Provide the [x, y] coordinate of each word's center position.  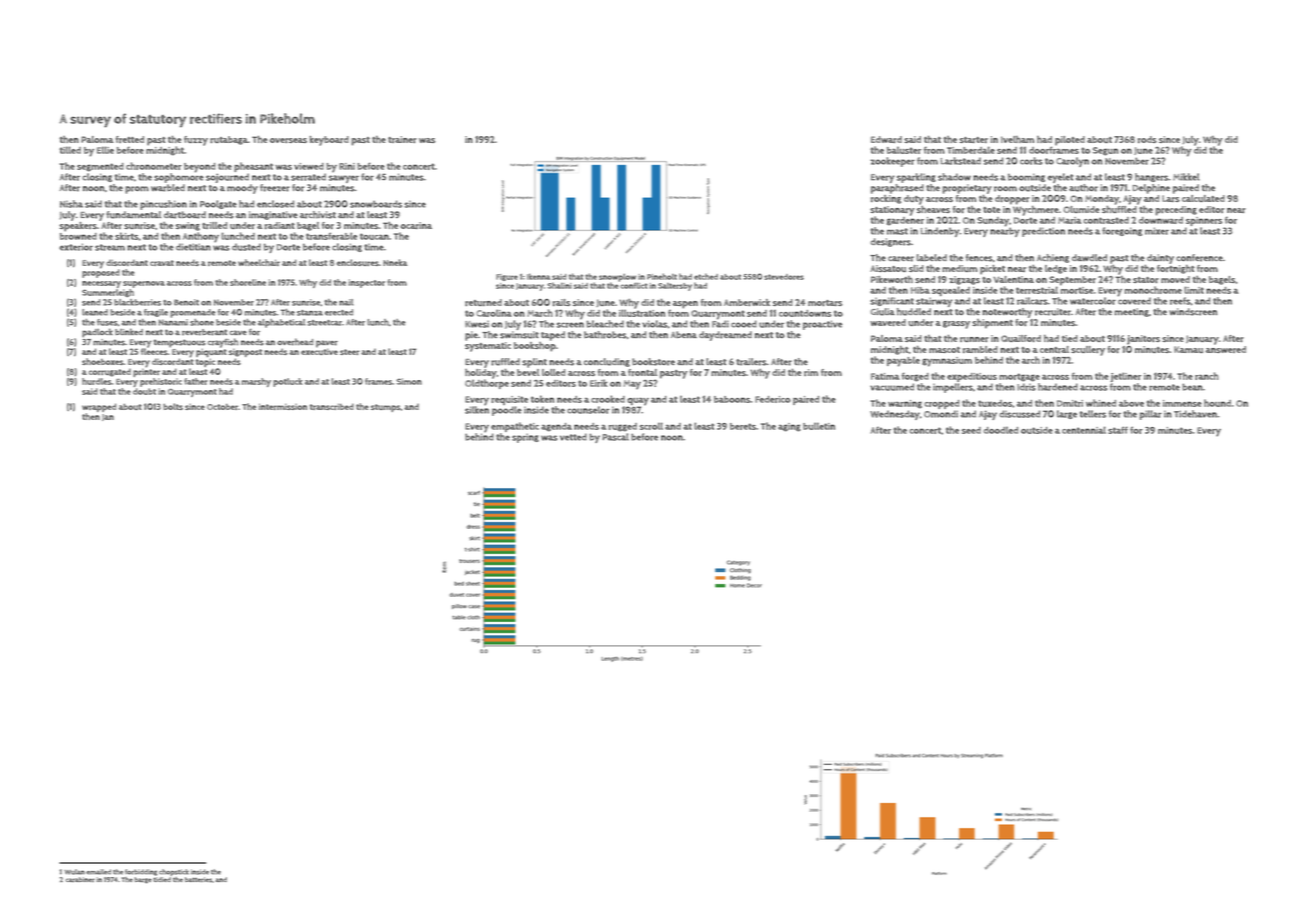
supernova [144, 284]
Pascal [616, 437]
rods [1147, 139]
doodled [1001, 430]
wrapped [99, 407]
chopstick [174, 872]
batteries [198, 880]
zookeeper [893, 162]
